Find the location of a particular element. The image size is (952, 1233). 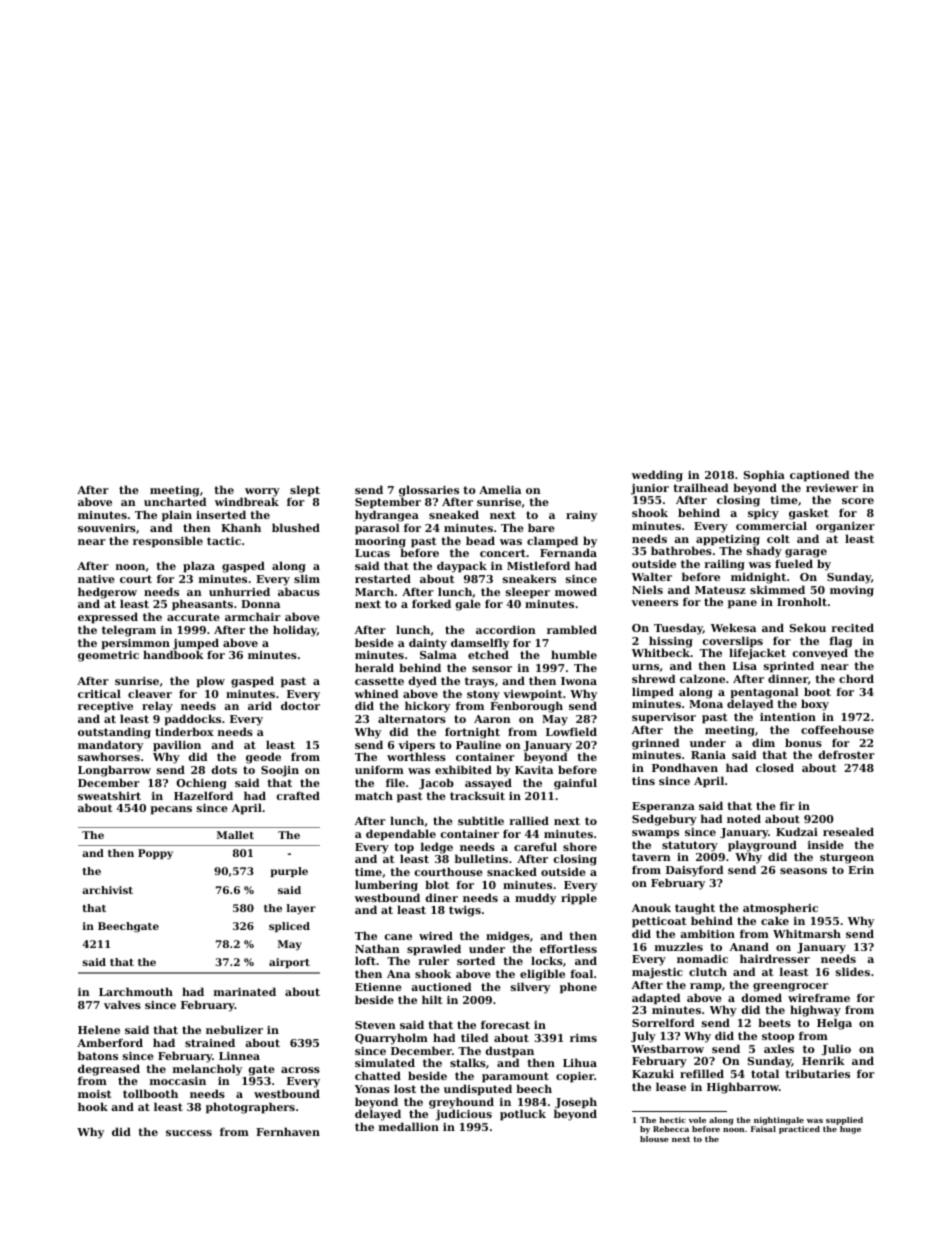

chord is located at coordinates (856, 678).
